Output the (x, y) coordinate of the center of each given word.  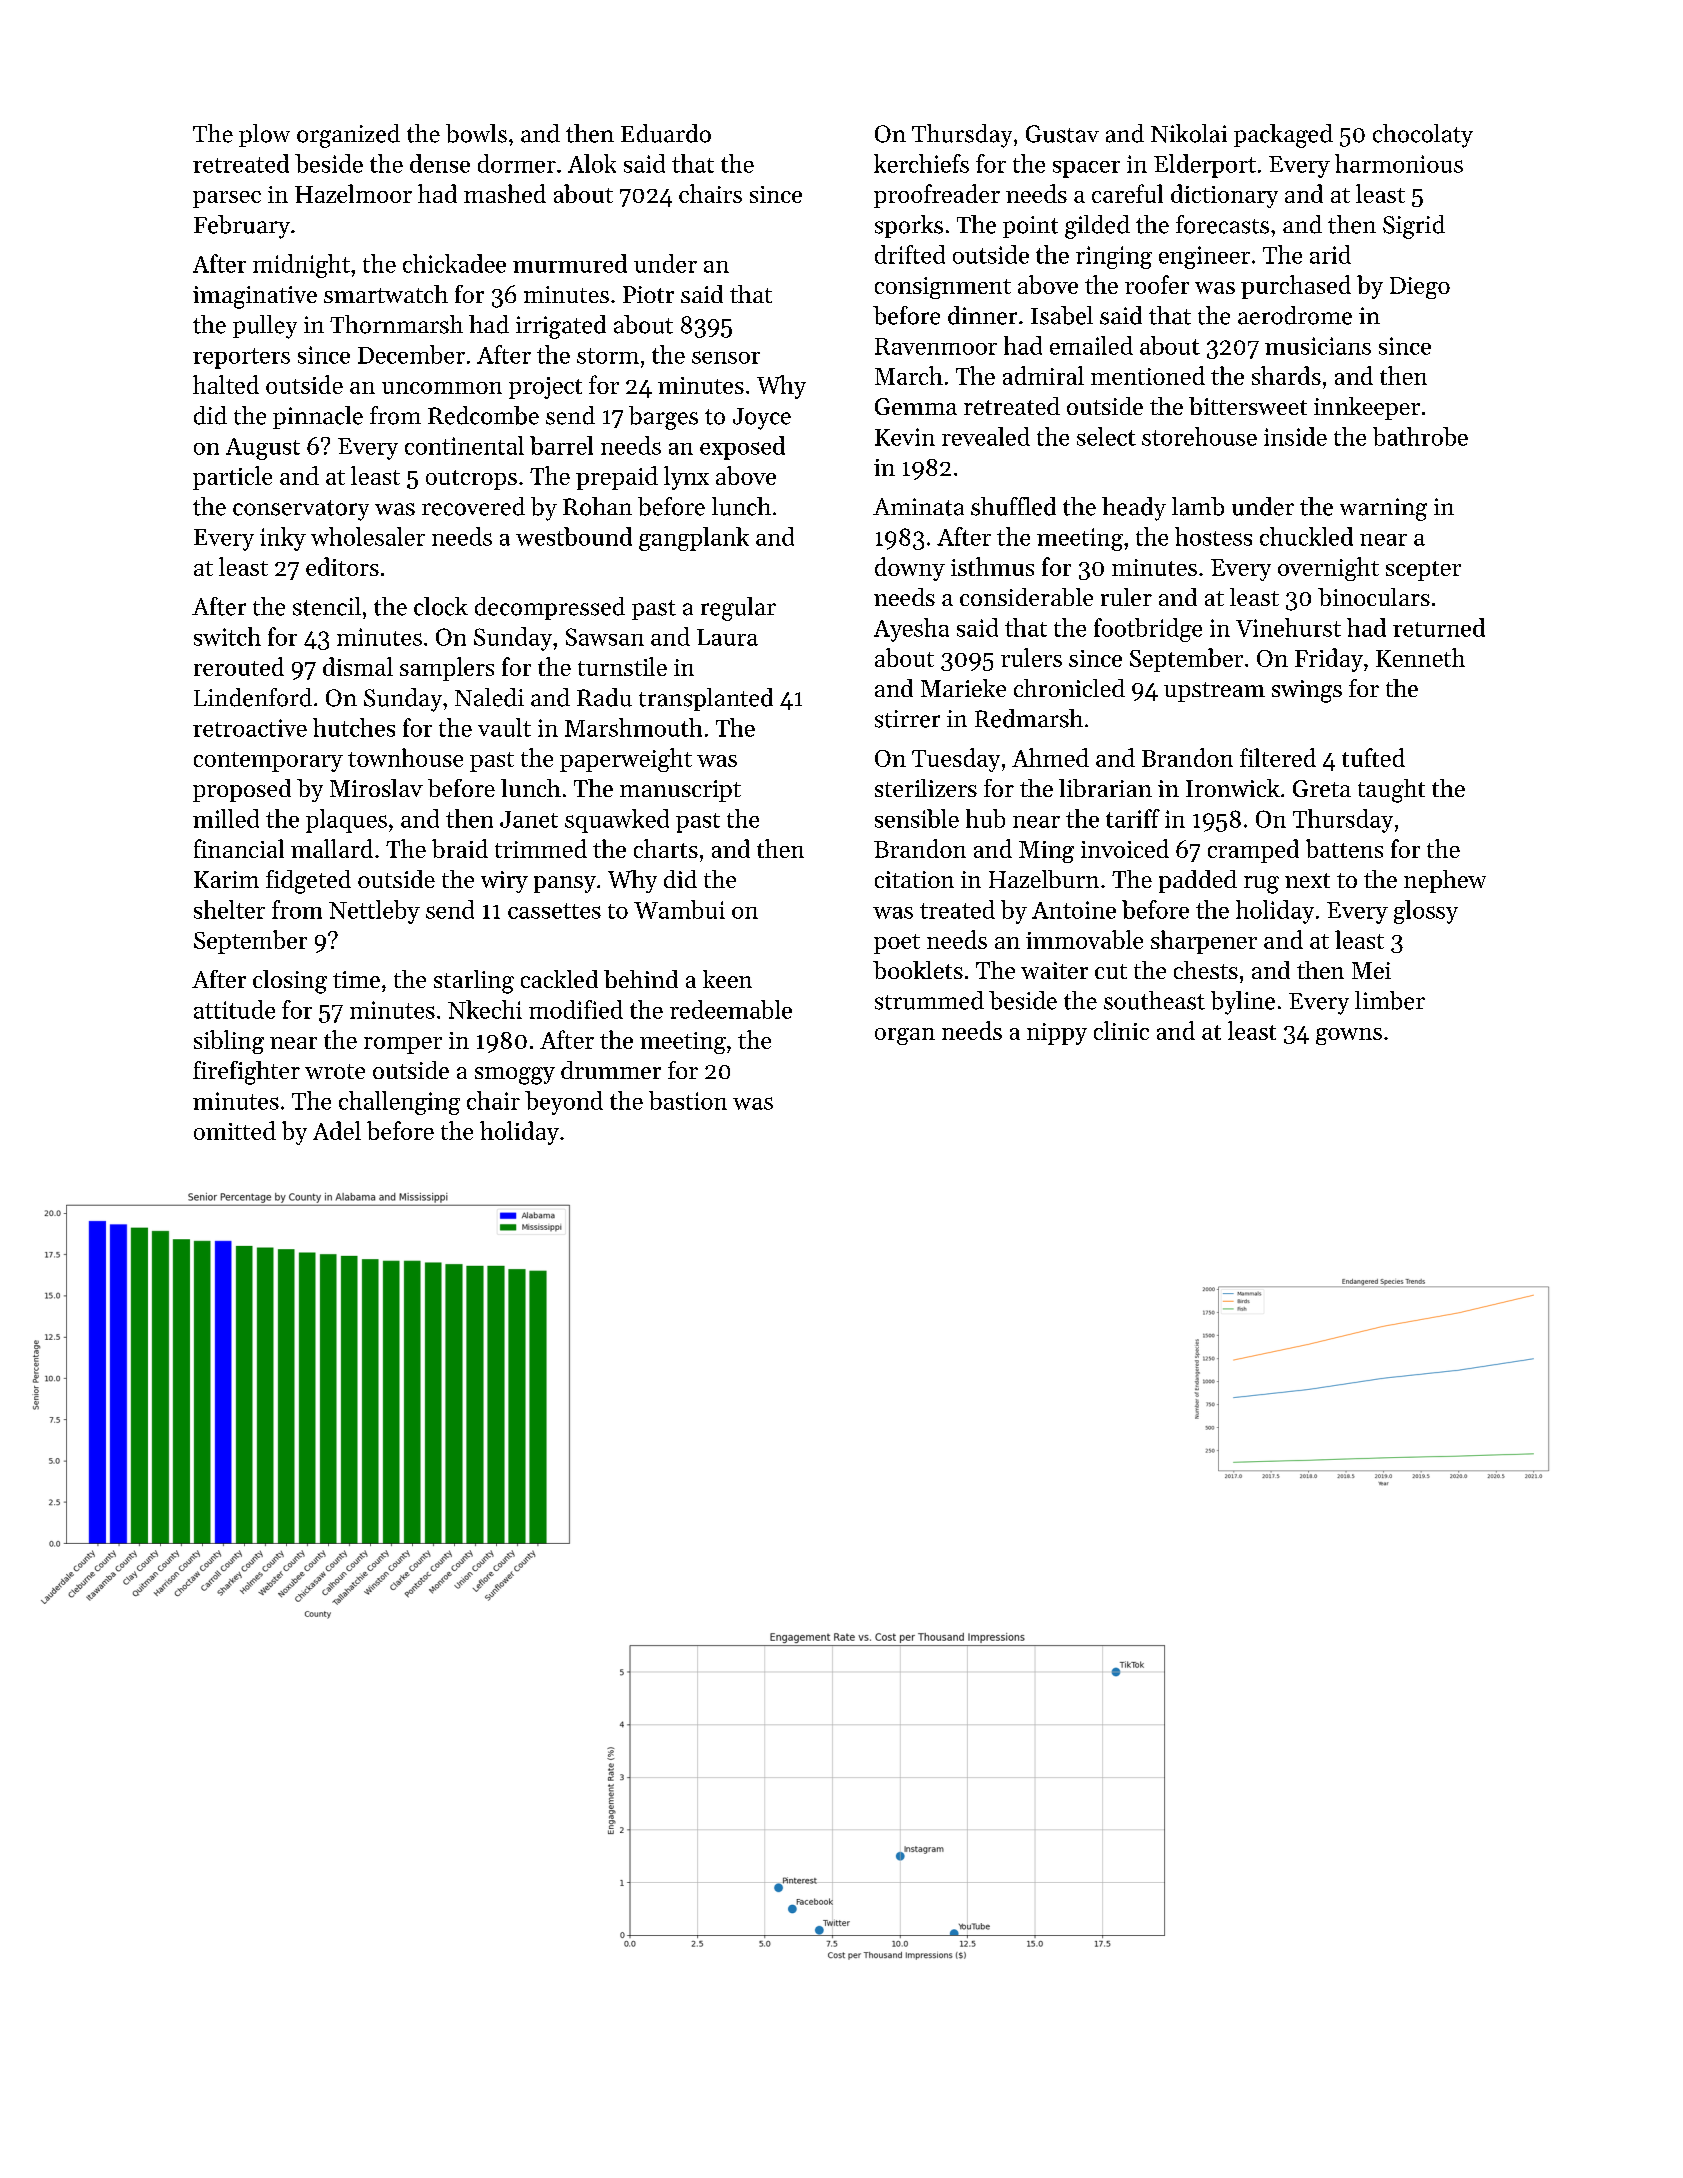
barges (663, 418)
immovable (1084, 939)
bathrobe (1420, 436)
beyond (564, 1103)
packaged (1283, 136)
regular (738, 609)
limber (1390, 1000)
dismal (358, 666)
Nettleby (374, 912)
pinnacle (318, 417)
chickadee (454, 263)
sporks (909, 226)
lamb (1198, 506)
